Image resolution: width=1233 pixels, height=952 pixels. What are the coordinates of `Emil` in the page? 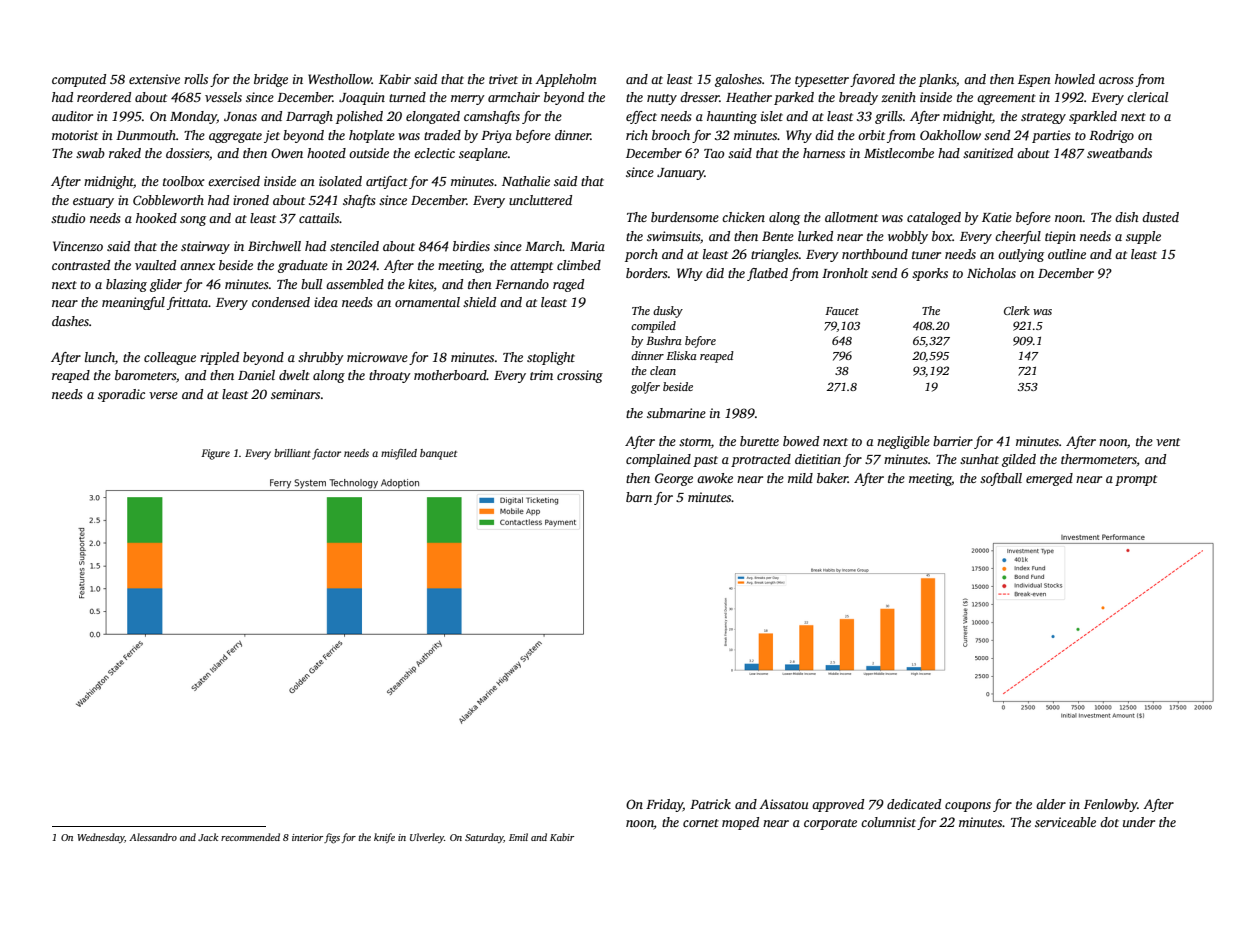 It's located at (518, 837).
